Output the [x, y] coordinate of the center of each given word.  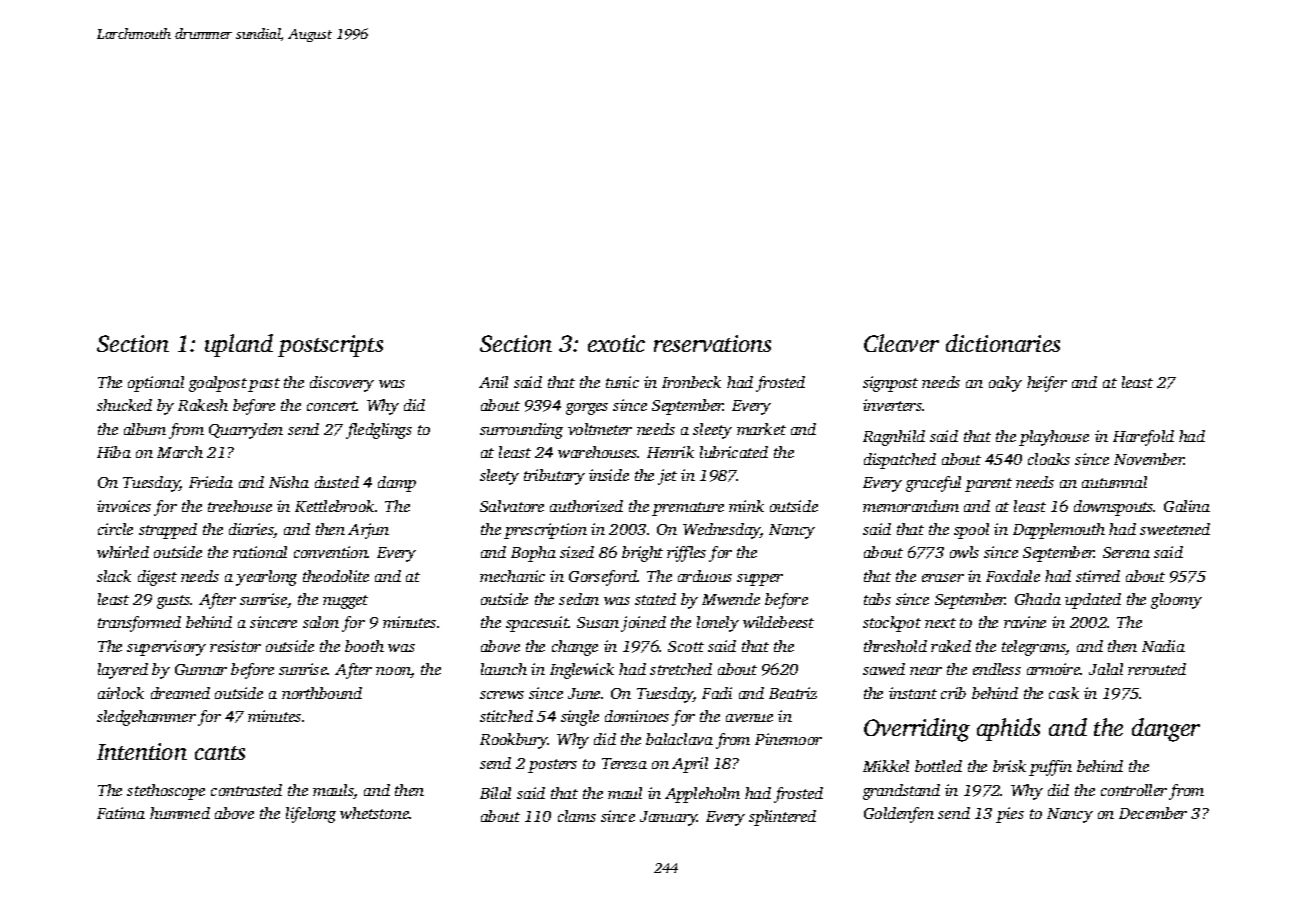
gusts [174, 602]
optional [156, 384]
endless [997, 669]
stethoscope [166, 792]
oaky [1005, 384]
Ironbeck [691, 382]
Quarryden [246, 431]
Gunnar [201, 669]
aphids [1008, 729]
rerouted [1157, 669]
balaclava [679, 739]
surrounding [521, 431]
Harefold [1143, 438]
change [575, 648]
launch [504, 669]
